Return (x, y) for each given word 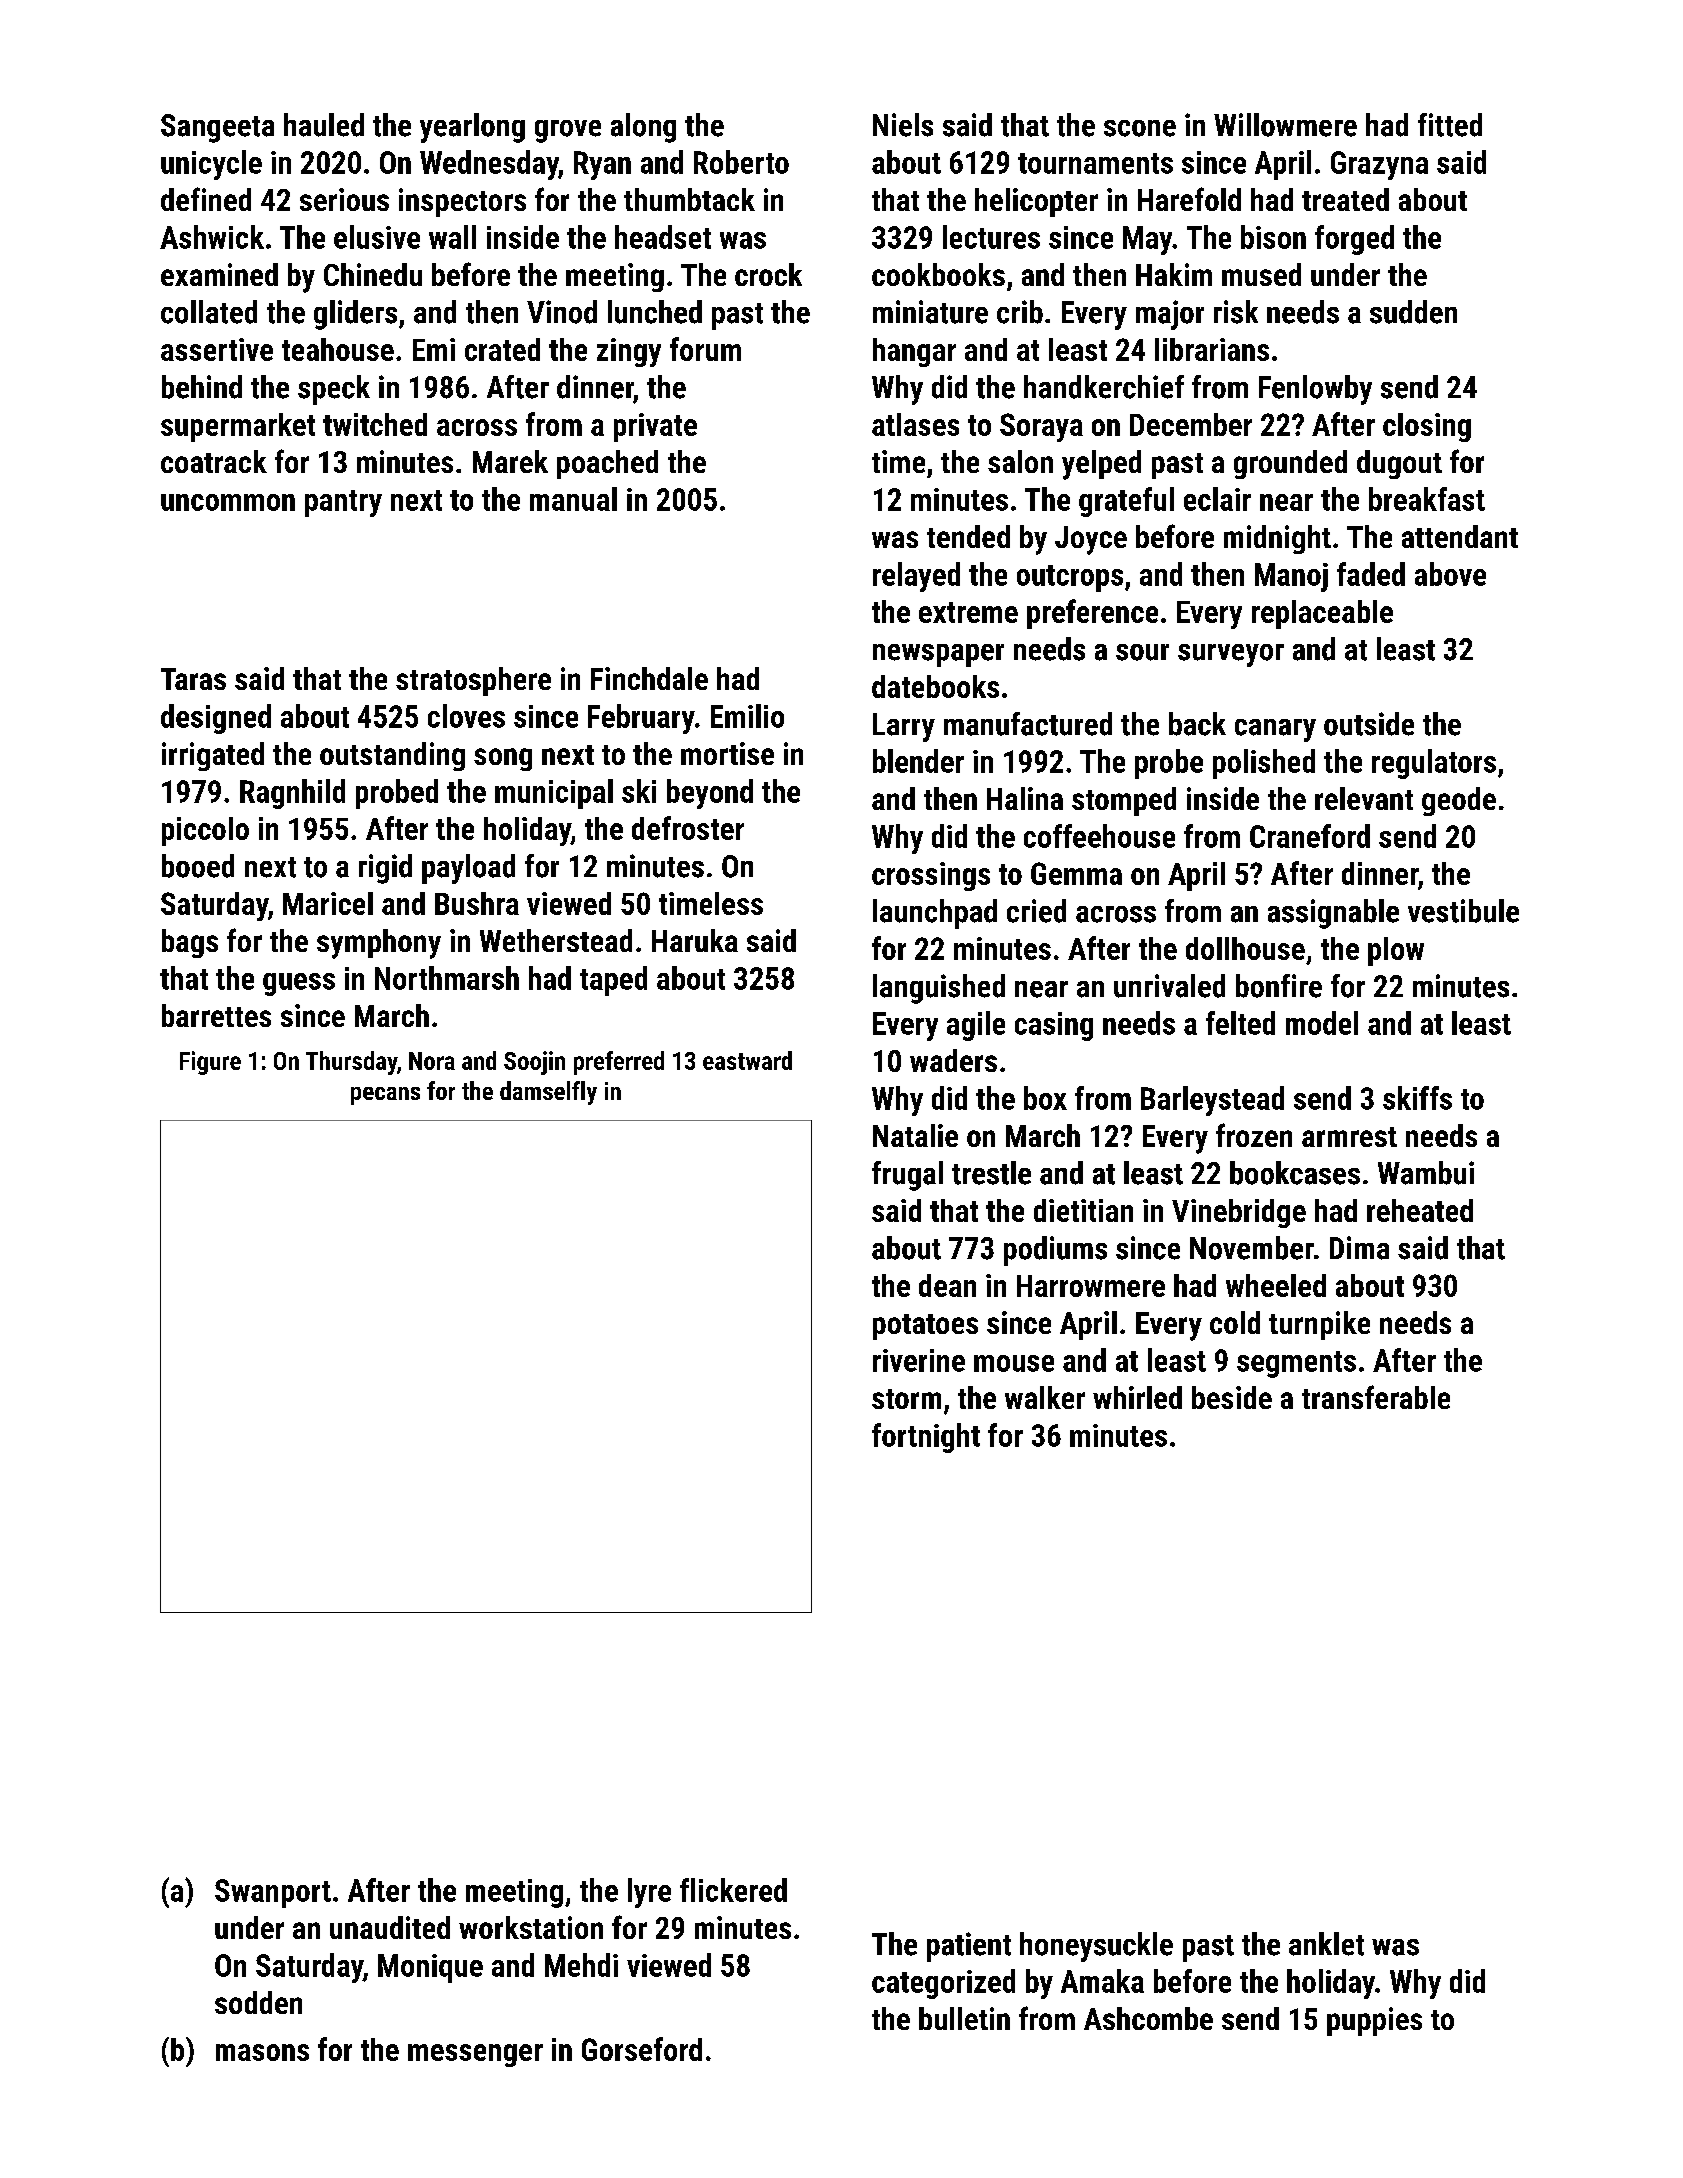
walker (1045, 1397)
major (1170, 315)
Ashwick (212, 237)
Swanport (273, 1893)
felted (1240, 1023)
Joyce (1091, 540)
